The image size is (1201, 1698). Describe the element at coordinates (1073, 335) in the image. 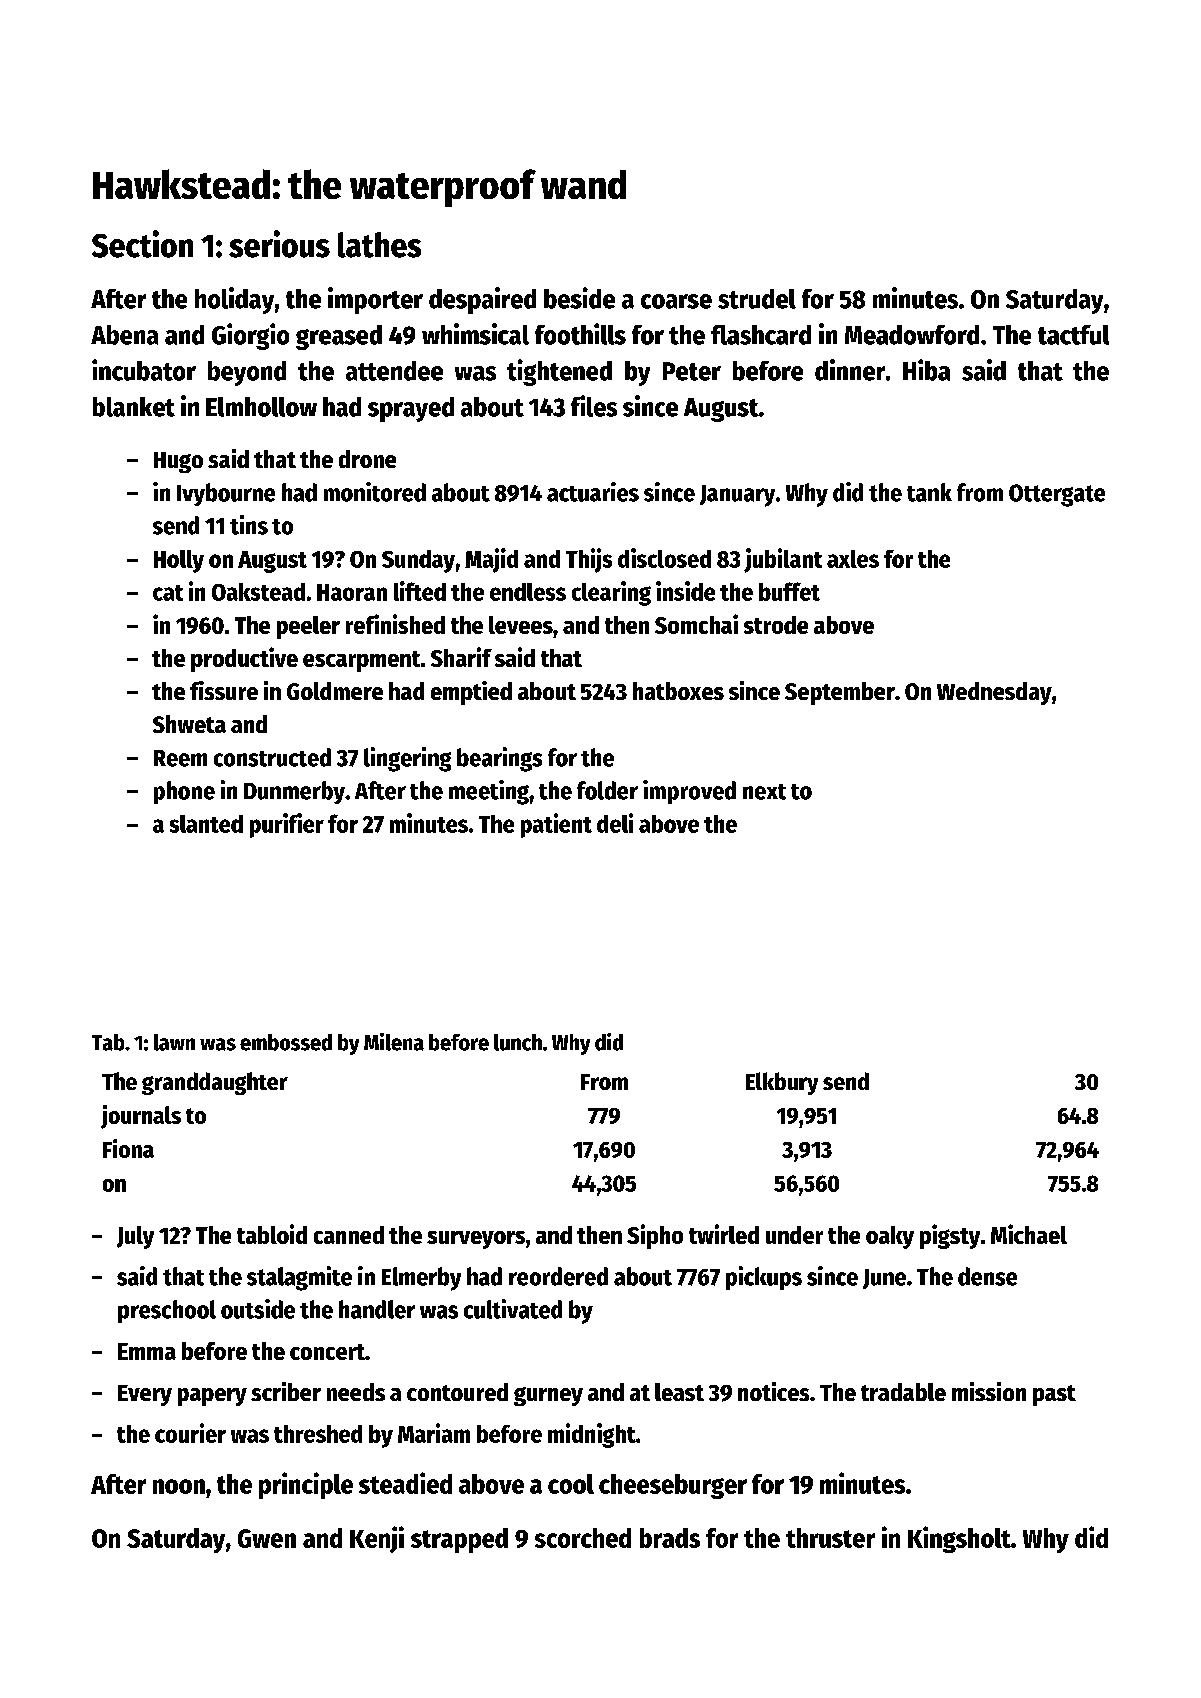

I see `tactful` at that location.
